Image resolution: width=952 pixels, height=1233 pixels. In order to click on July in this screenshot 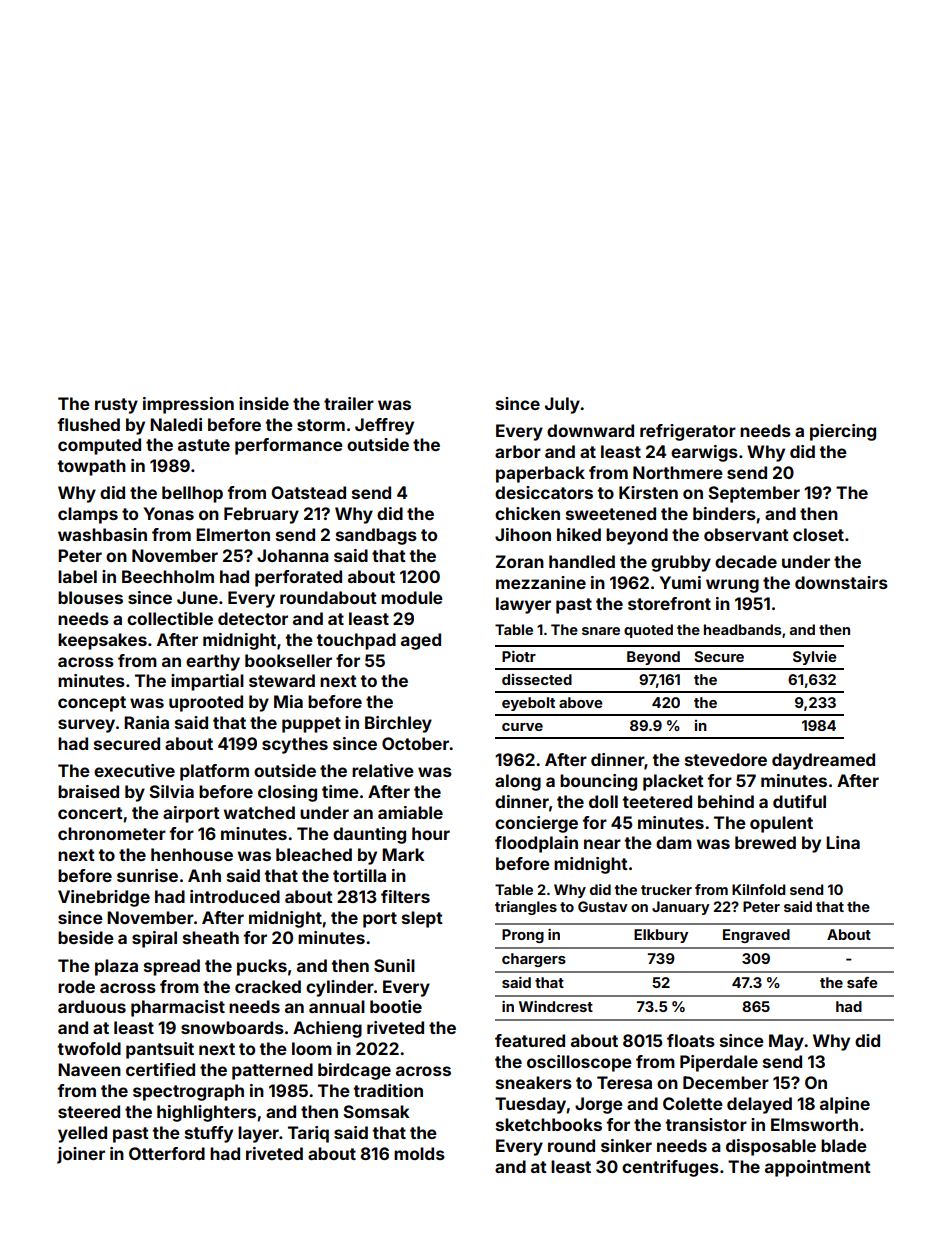, I will do `click(562, 405)`.
